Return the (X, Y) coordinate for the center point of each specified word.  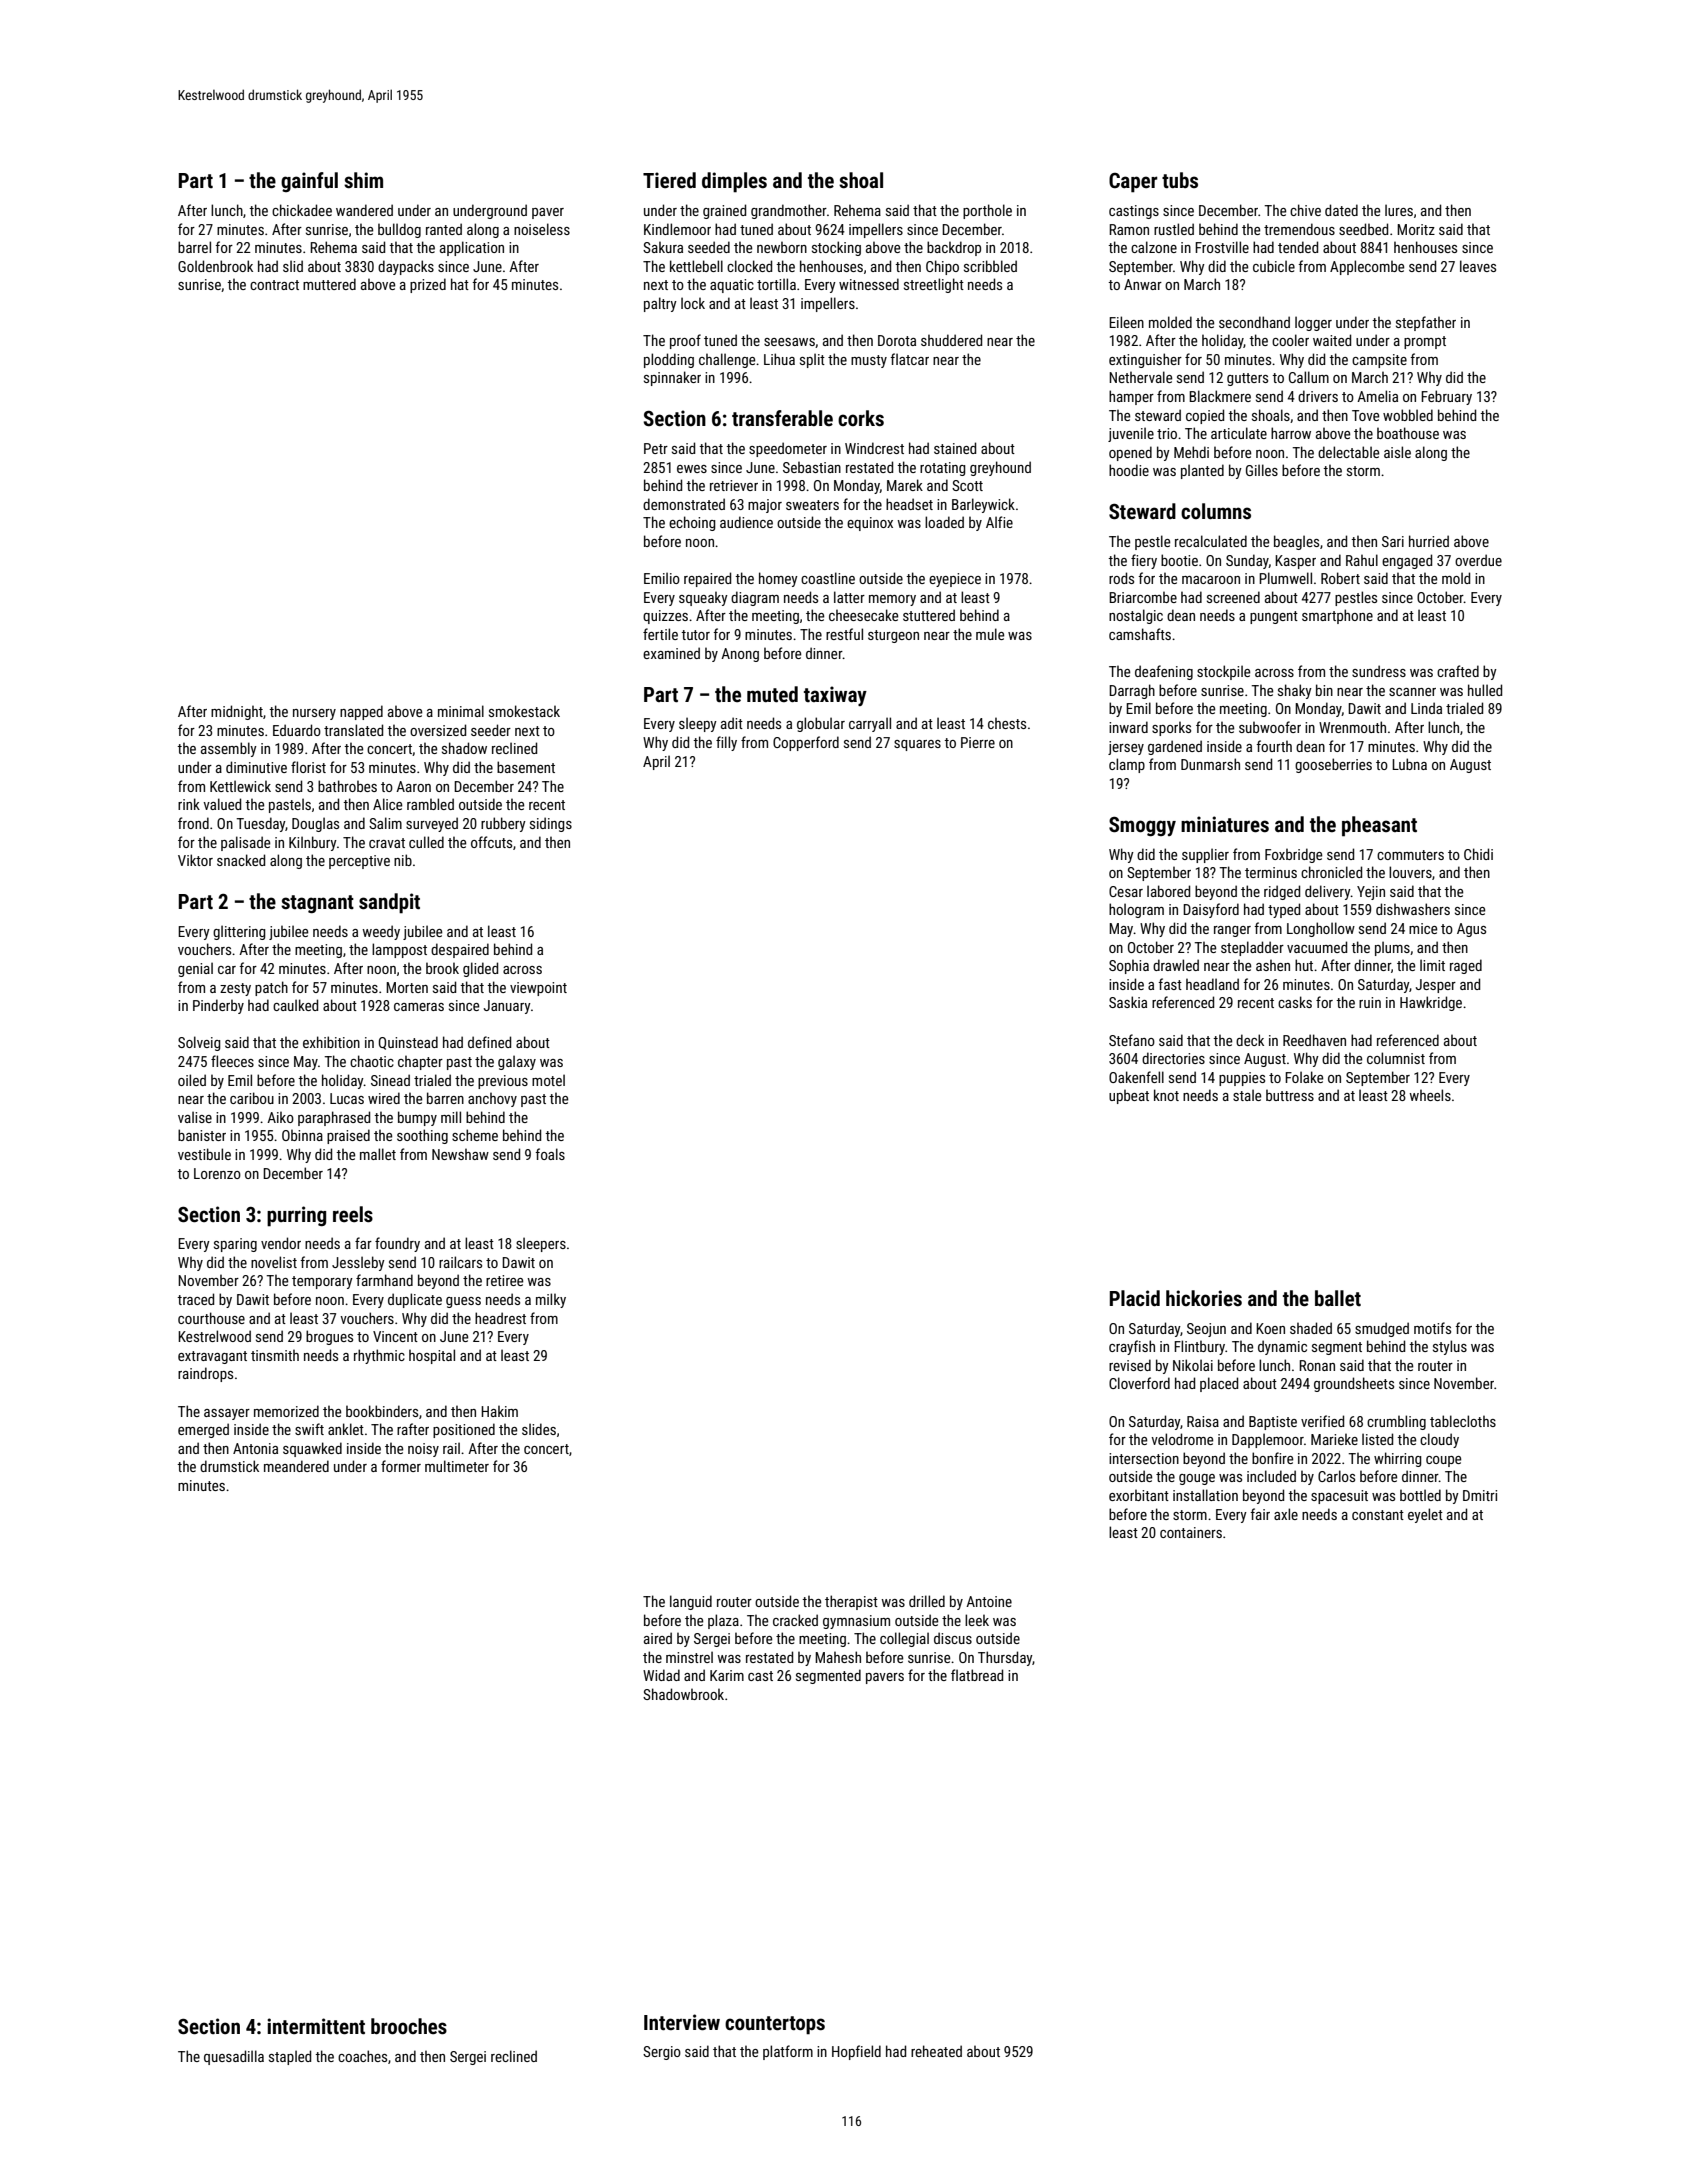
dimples (734, 182)
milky (551, 1300)
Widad (661, 1675)
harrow (1291, 433)
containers (1191, 1532)
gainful (309, 182)
